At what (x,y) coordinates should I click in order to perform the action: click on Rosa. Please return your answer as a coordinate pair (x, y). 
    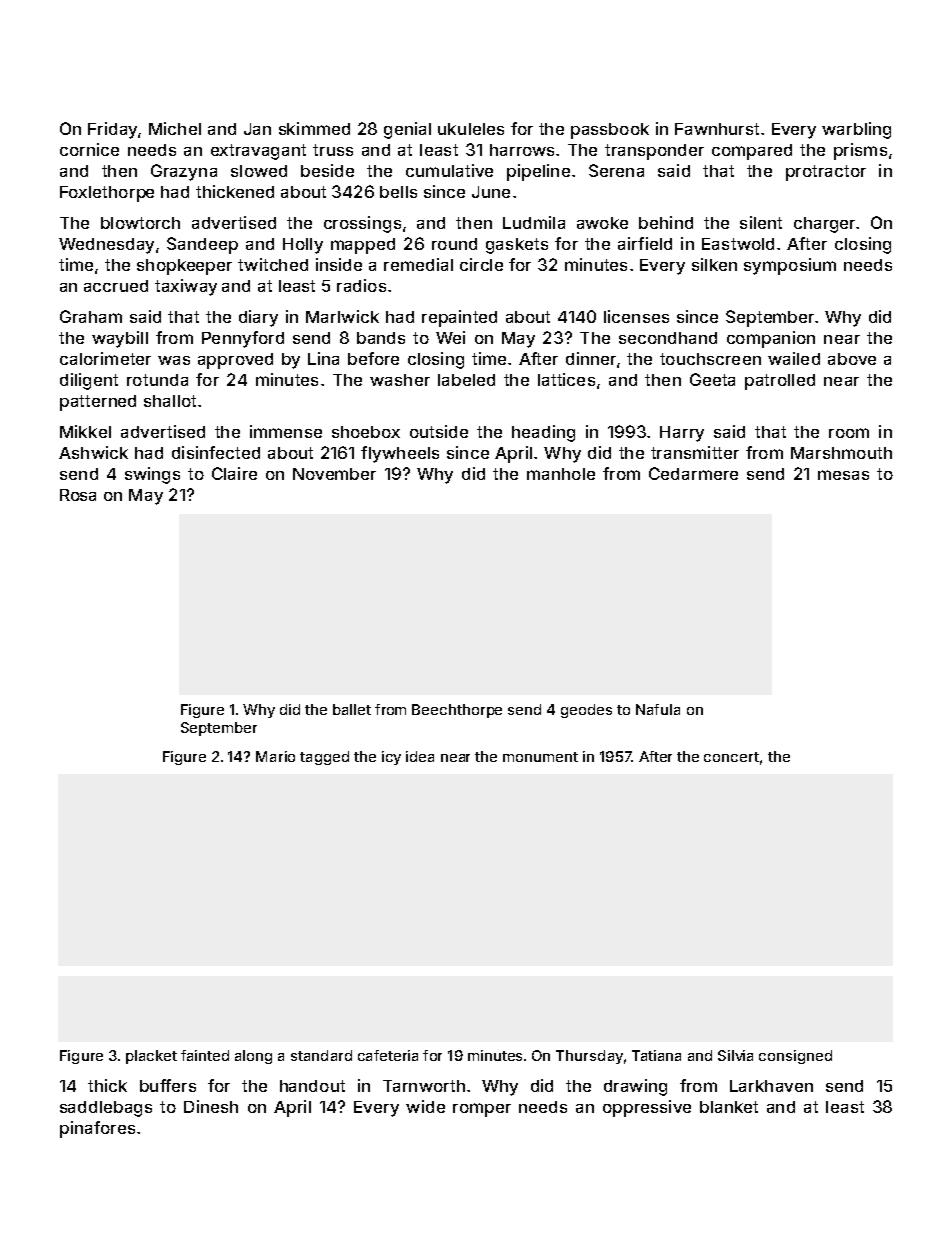
    Looking at the image, I should click on (78, 495).
